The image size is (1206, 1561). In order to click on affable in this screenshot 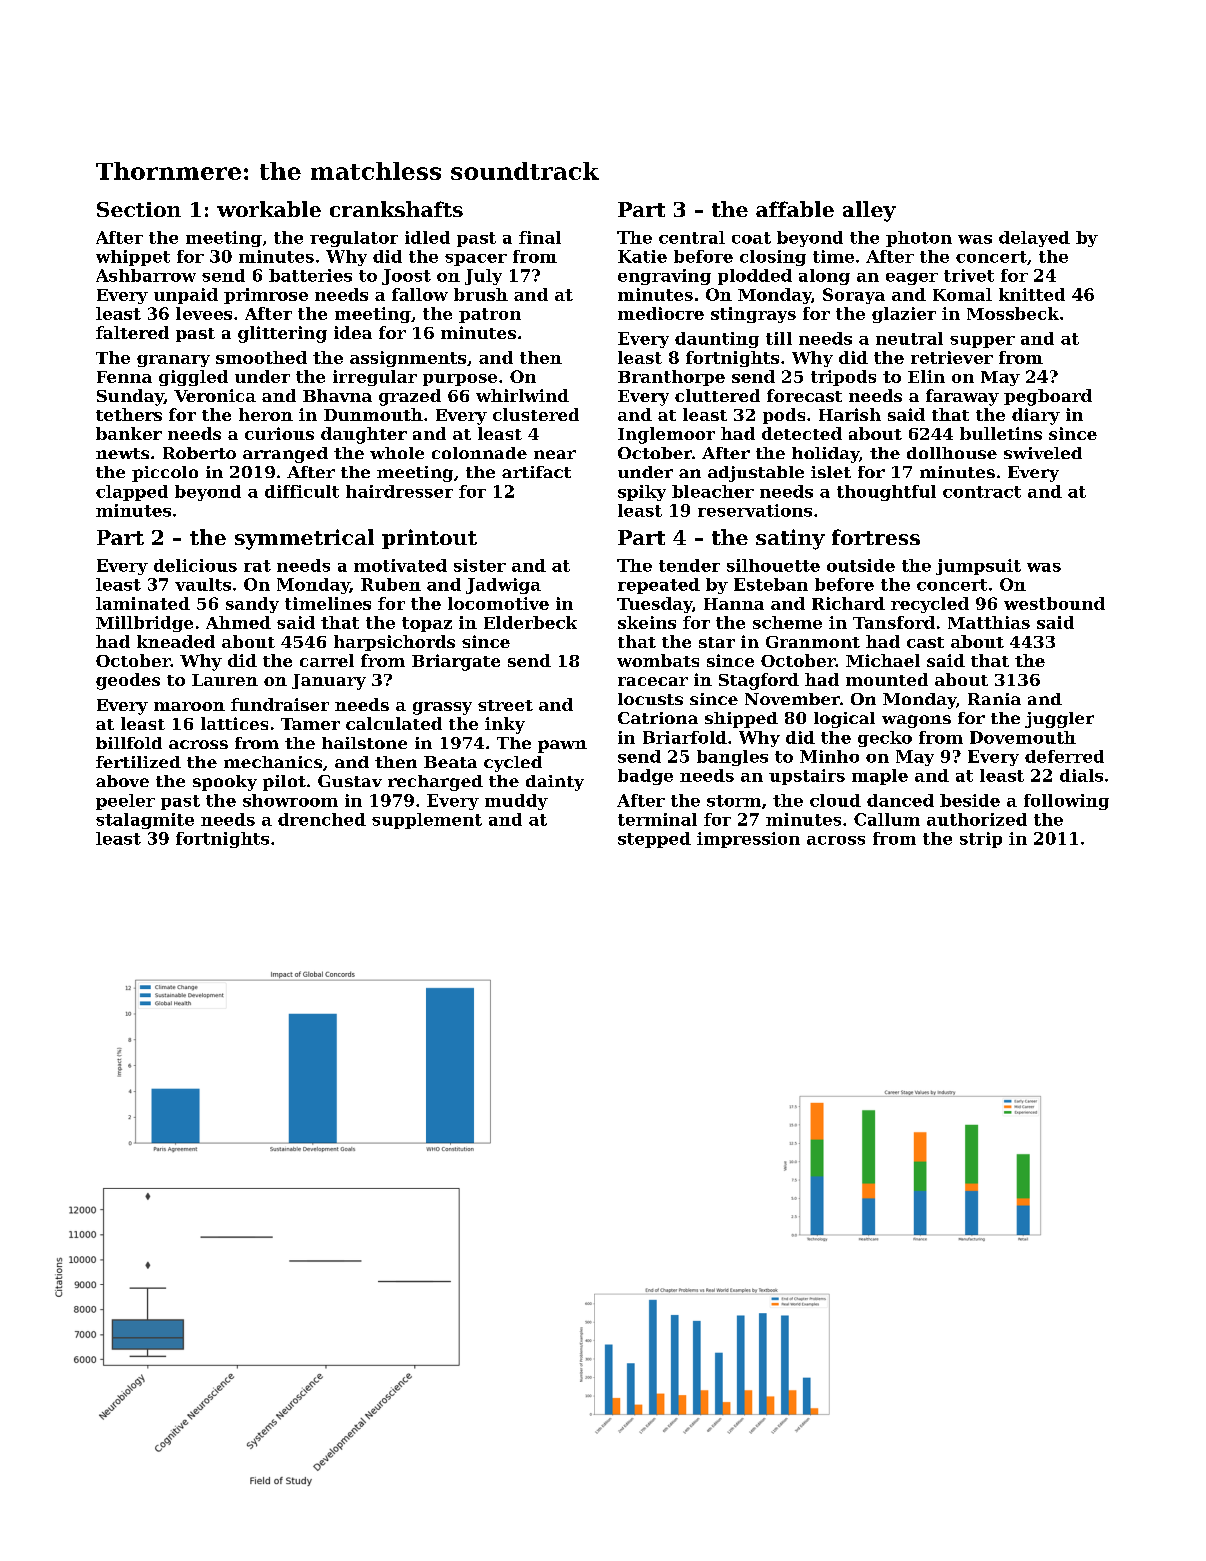, I will do `click(795, 209)`.
